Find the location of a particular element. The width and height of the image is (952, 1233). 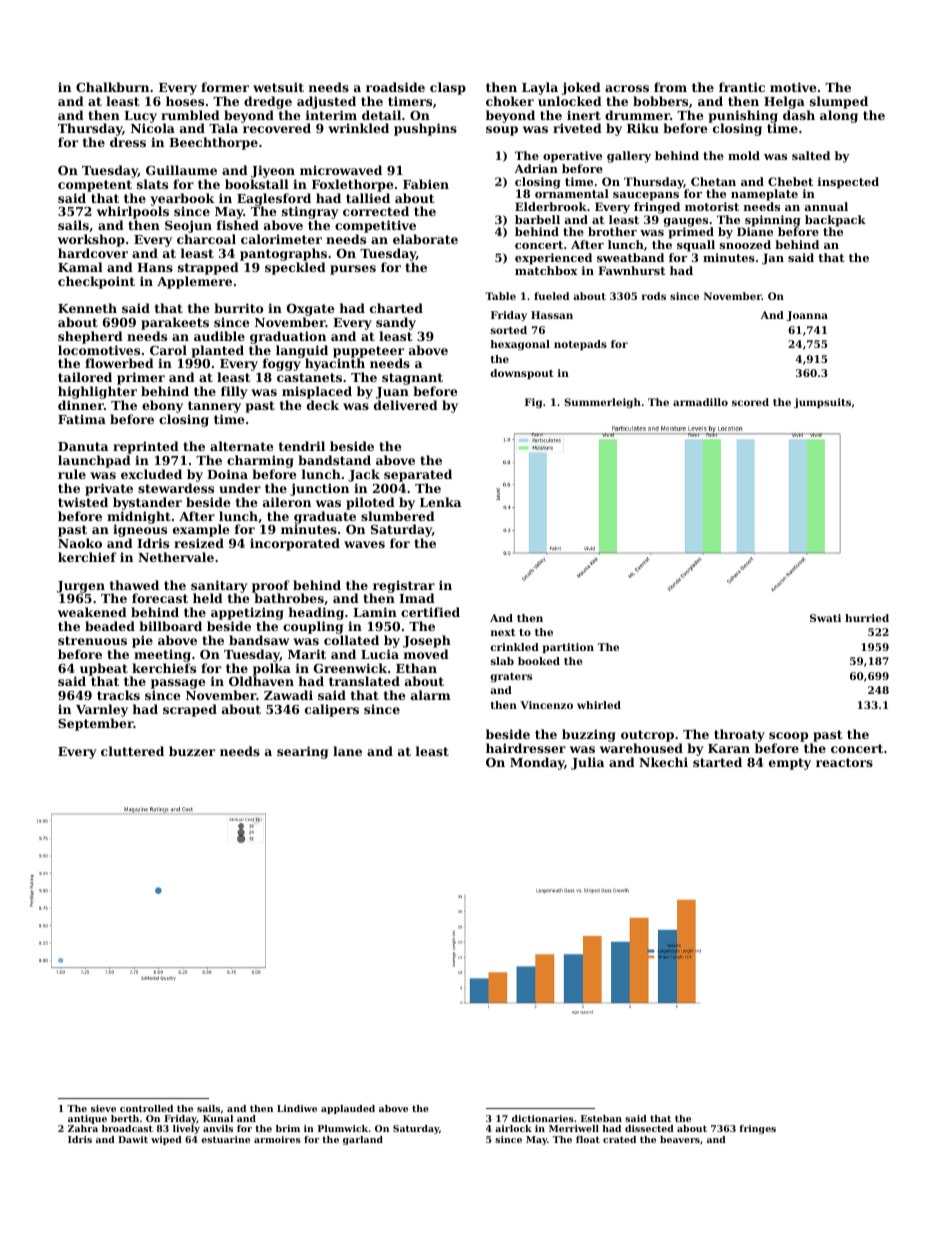

Chalkburn is located at coordinates (112, 87).
